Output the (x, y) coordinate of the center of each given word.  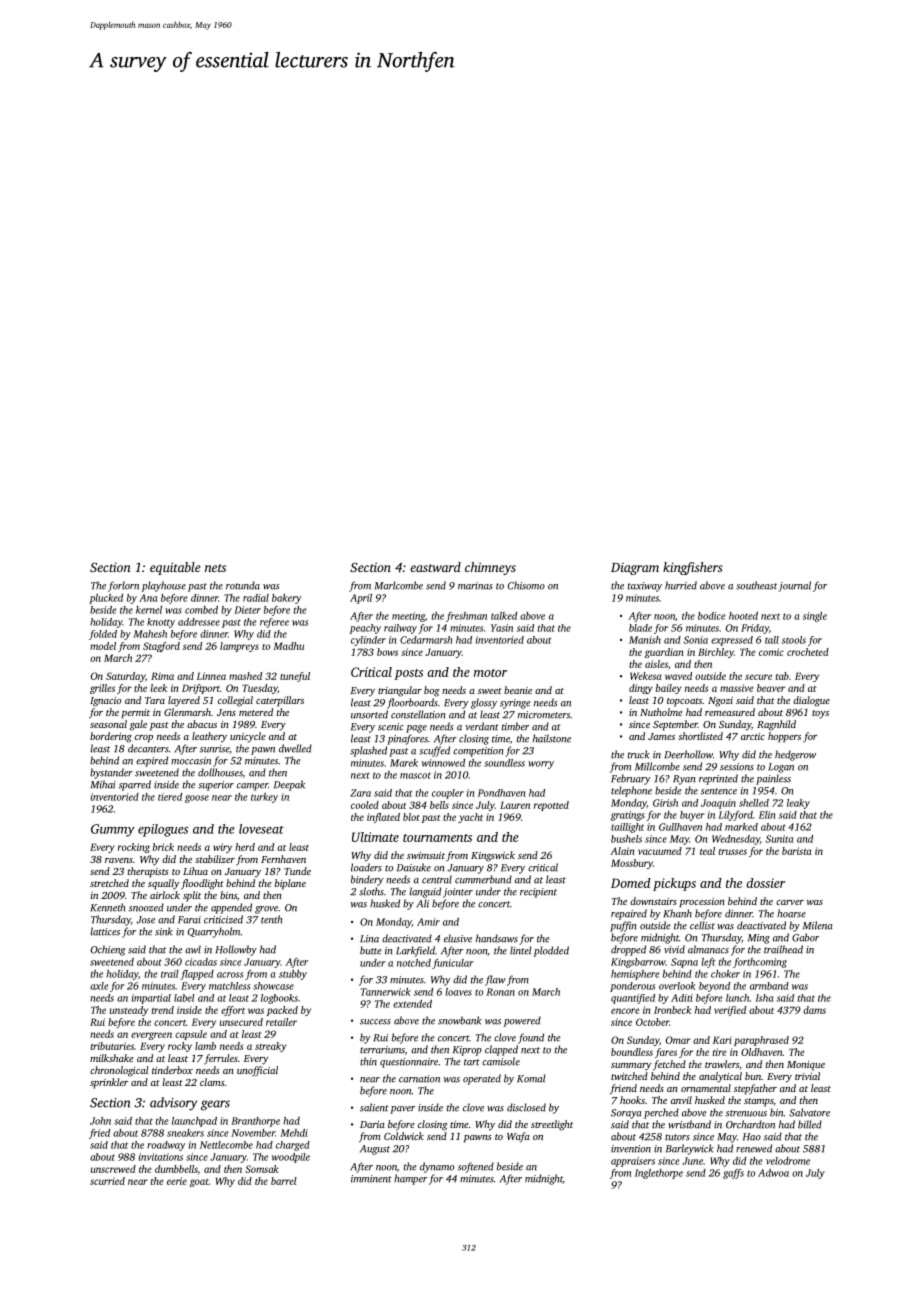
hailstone (552, 738)
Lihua (195, 871)
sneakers (185, 1133)
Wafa (518, 1137)
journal (794, 586)
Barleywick (690, 1149)
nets (215, 568)
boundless (632, 1052)
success (375, 1022)
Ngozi (720, 702)
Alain (622, 851)
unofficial (257, 1071)
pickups (674, 884)
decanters (148, 748)
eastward (435, 567)
